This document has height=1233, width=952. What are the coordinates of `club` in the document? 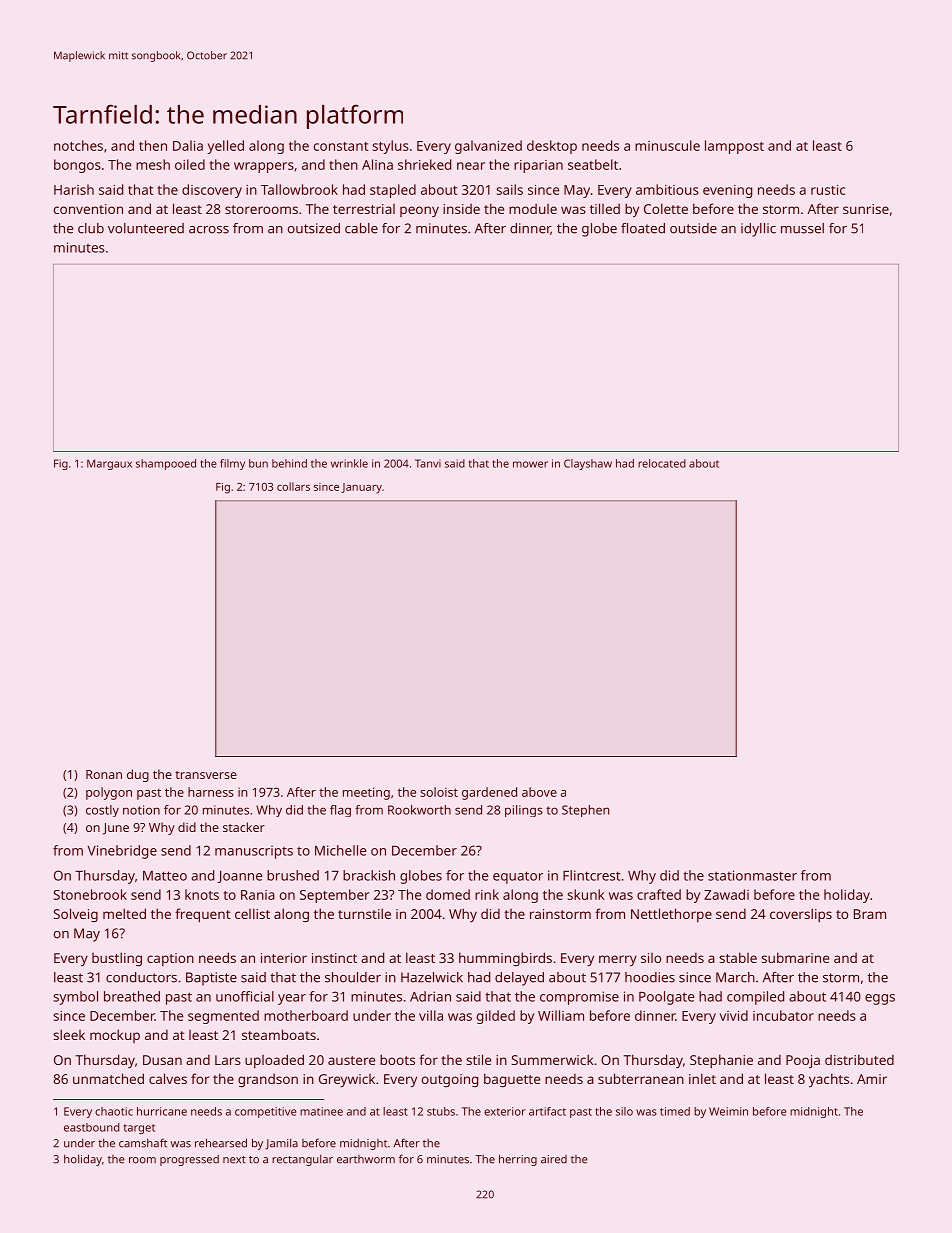 It's located at (91, 228).
